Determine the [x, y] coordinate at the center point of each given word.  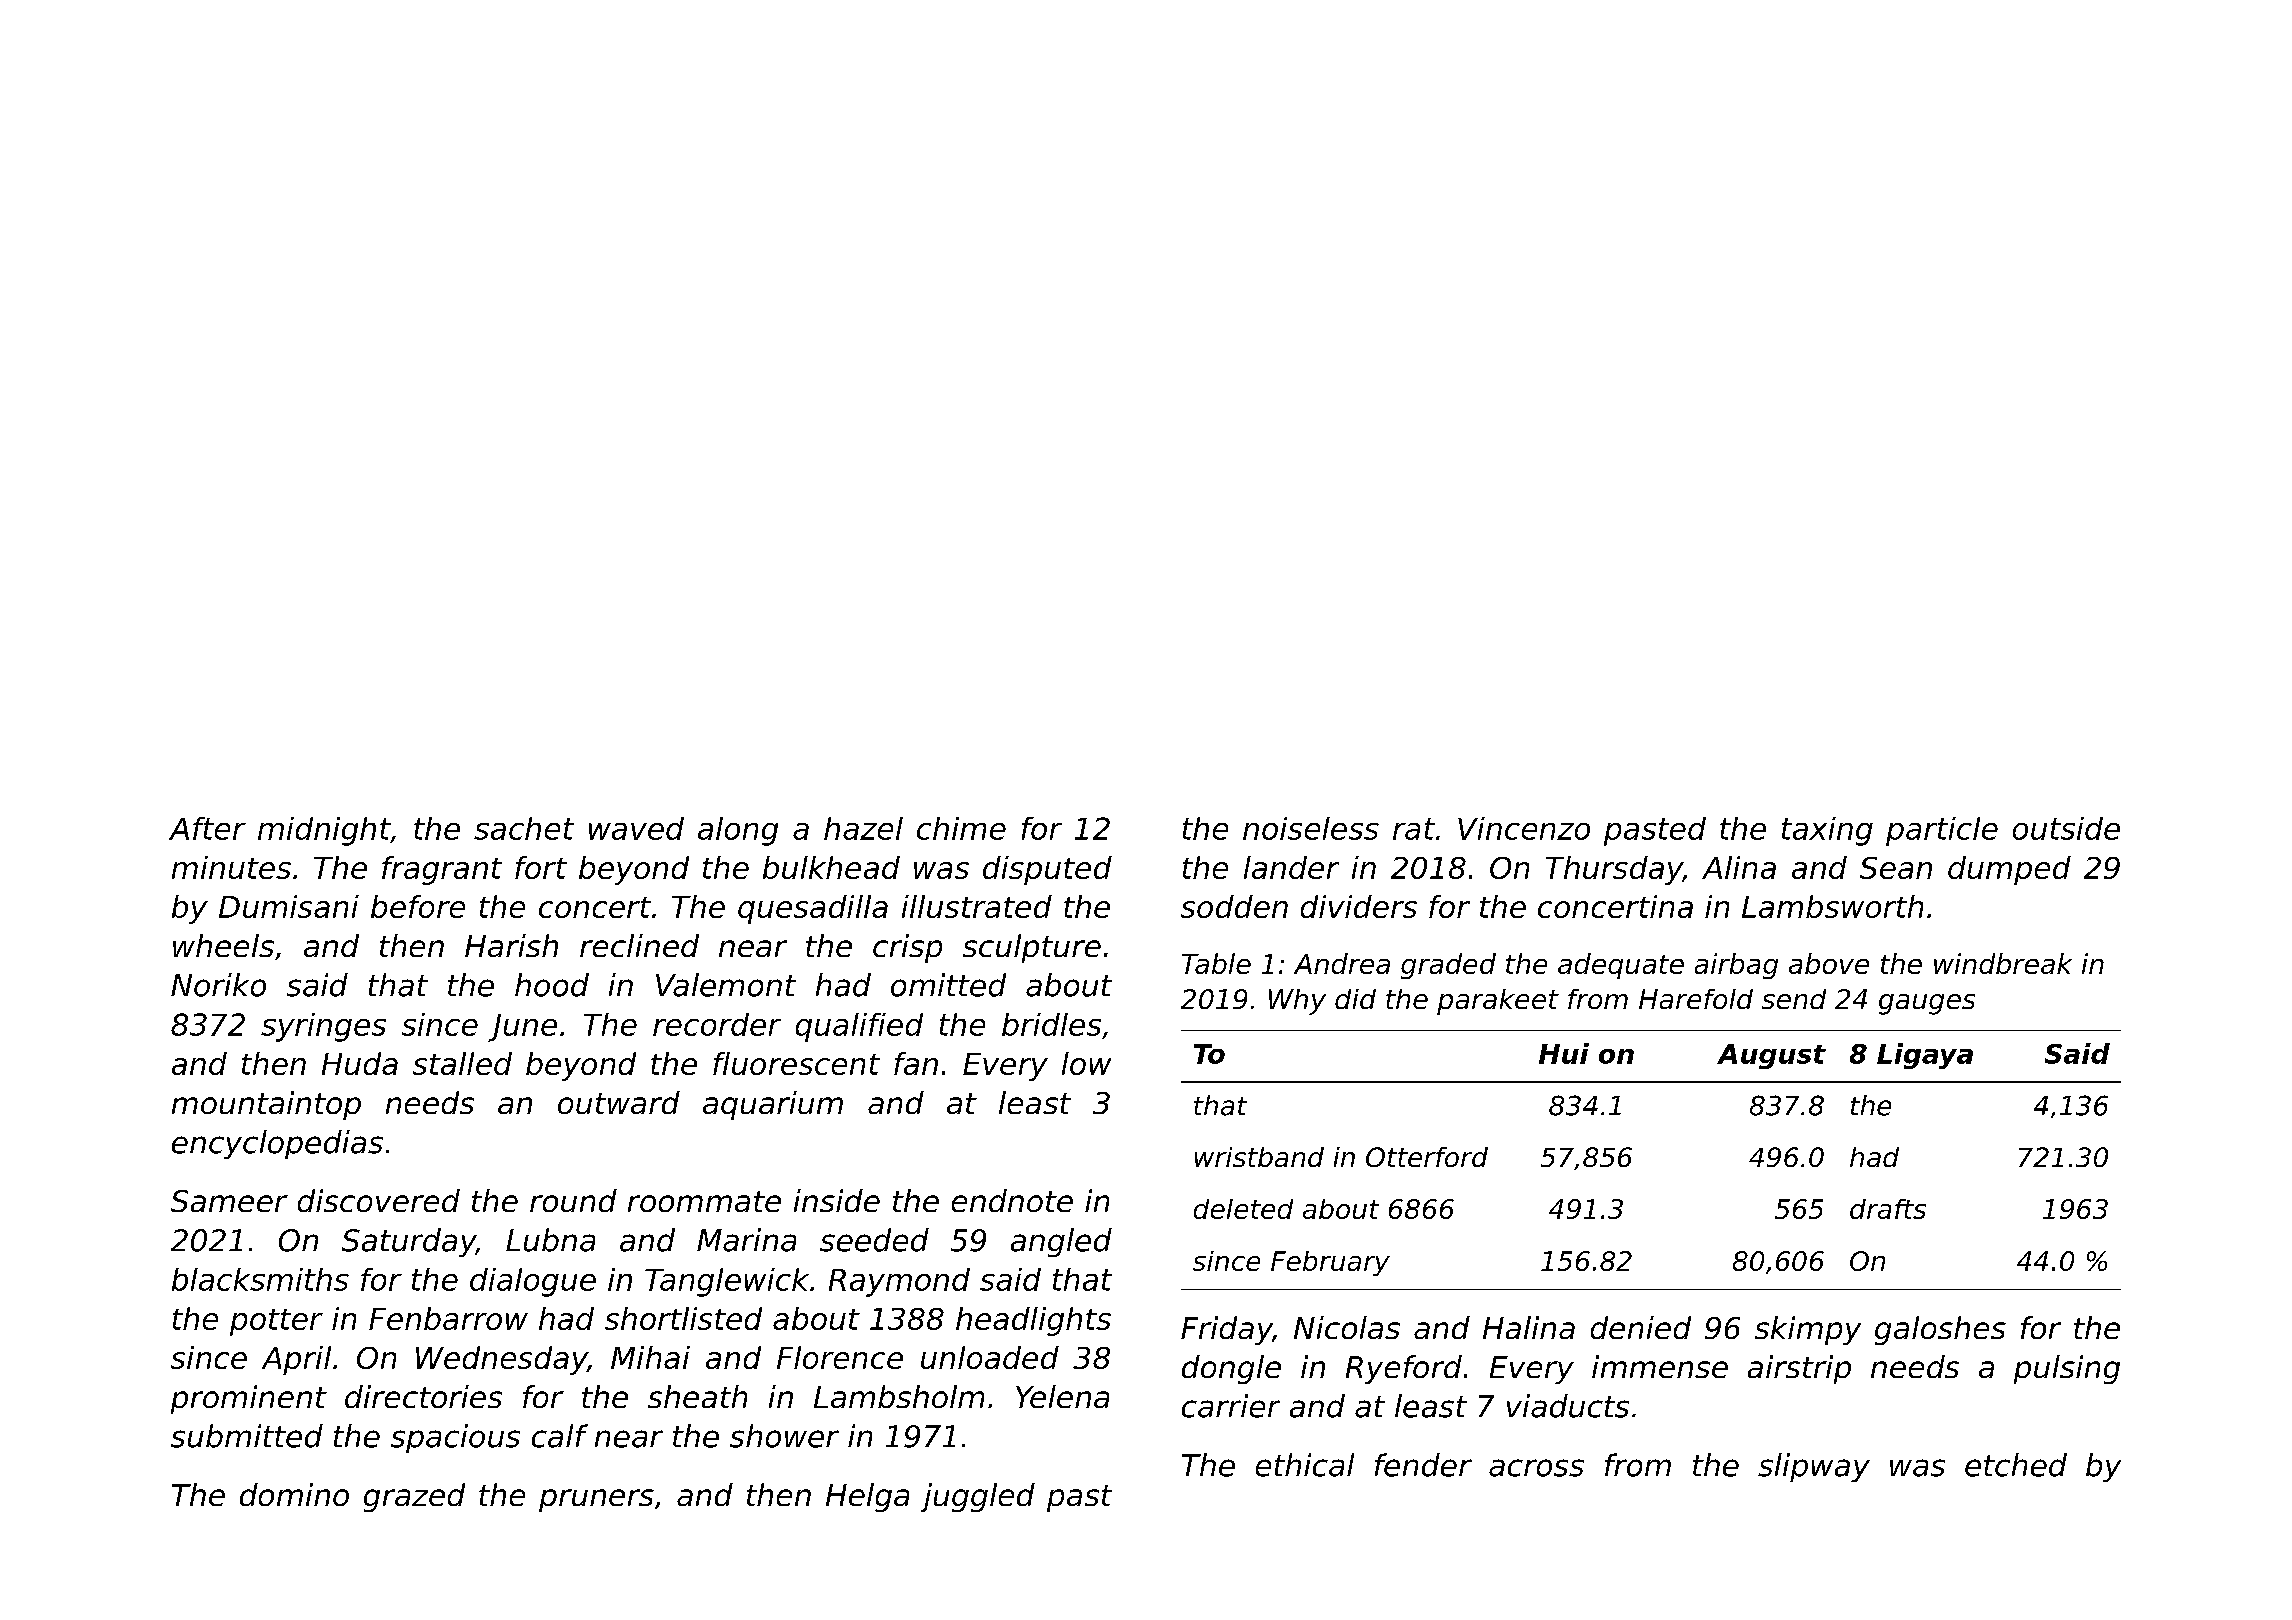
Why [1297, 1002]
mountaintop [266, 1105]
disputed [1047, 870]
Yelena [1062, 1396]
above [1829, 963]
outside [2066, 828]
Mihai [650, 1357]
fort [541, 867]
